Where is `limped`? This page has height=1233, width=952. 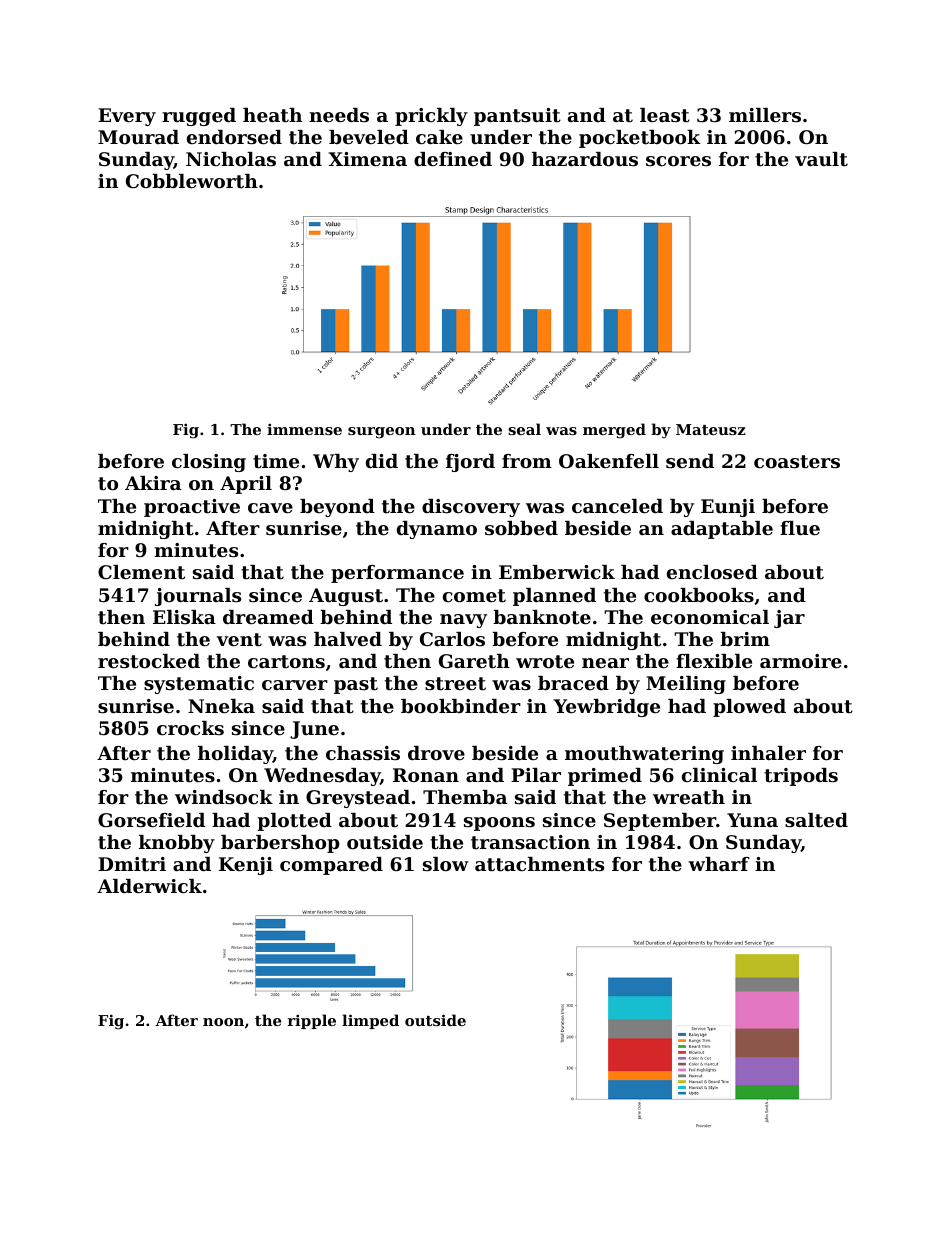
limped is located at coordinates (370, 1021).
